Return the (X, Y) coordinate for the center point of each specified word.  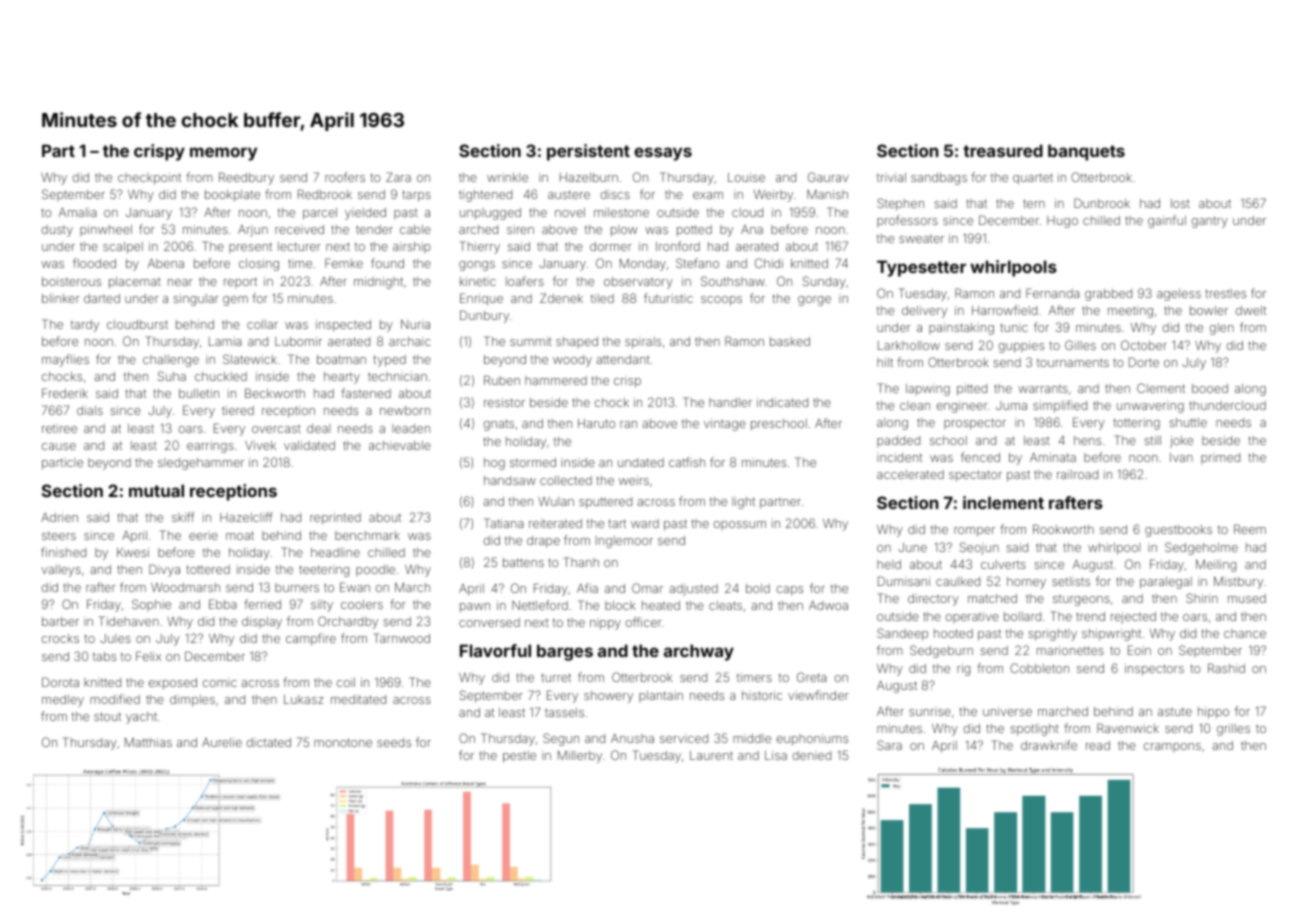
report (240, 282)
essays (663, 154)
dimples (192, 701)
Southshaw (733, 281)
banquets (1086, 152)
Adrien (59, 517)
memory (223, 154)
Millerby (580, 757)
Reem (1250, 529)
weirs (634, 480)
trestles (1225, 293)
